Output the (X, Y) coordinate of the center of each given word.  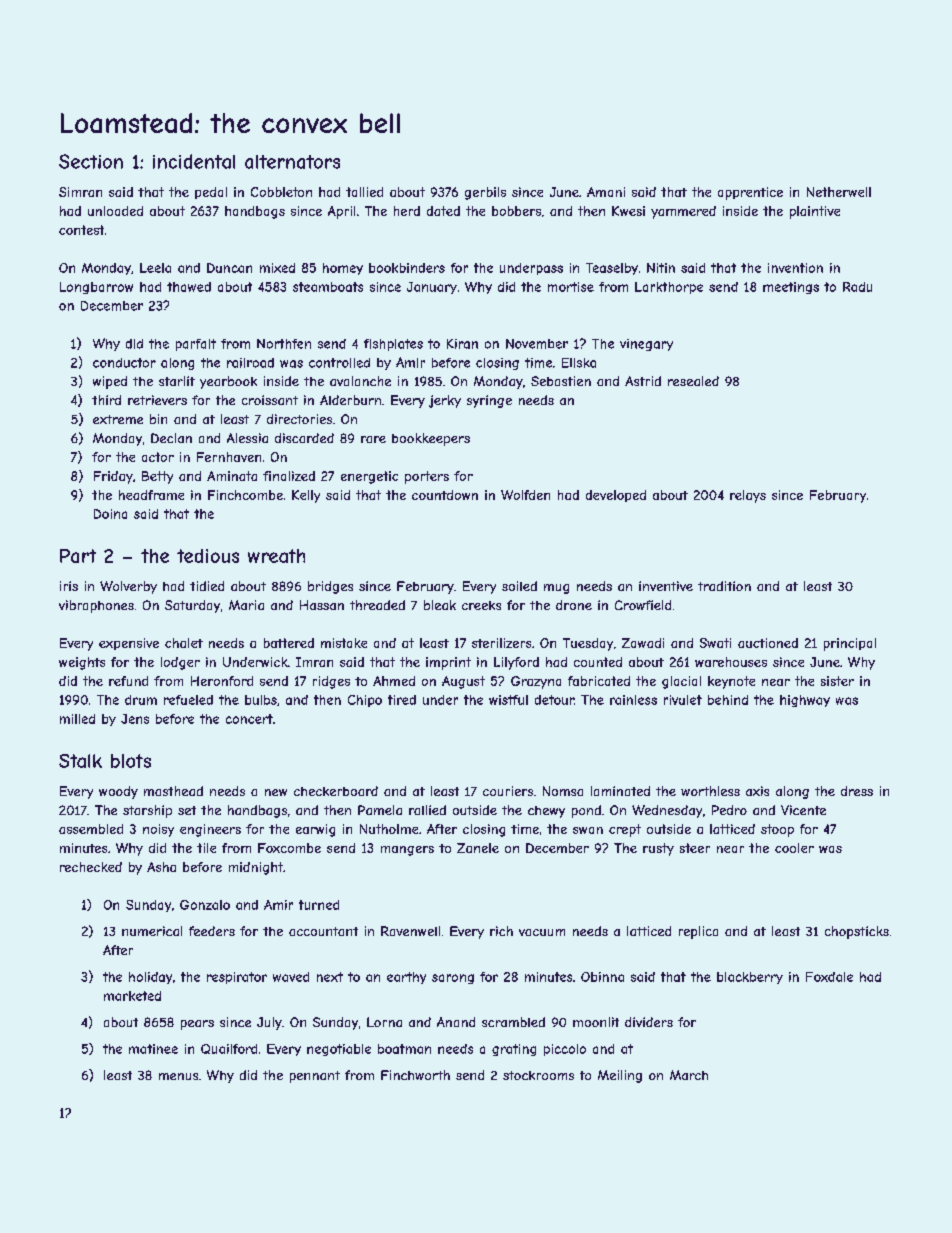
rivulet (683, 700)
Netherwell (839, 192)
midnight (256, 868)
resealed (693, 381)
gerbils (485, 193)
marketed (132, 996)
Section (91, 161)
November (537, 344)
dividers (649, 1022)
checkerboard (336, 791)
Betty (157, 477)
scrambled (513, 1022)
